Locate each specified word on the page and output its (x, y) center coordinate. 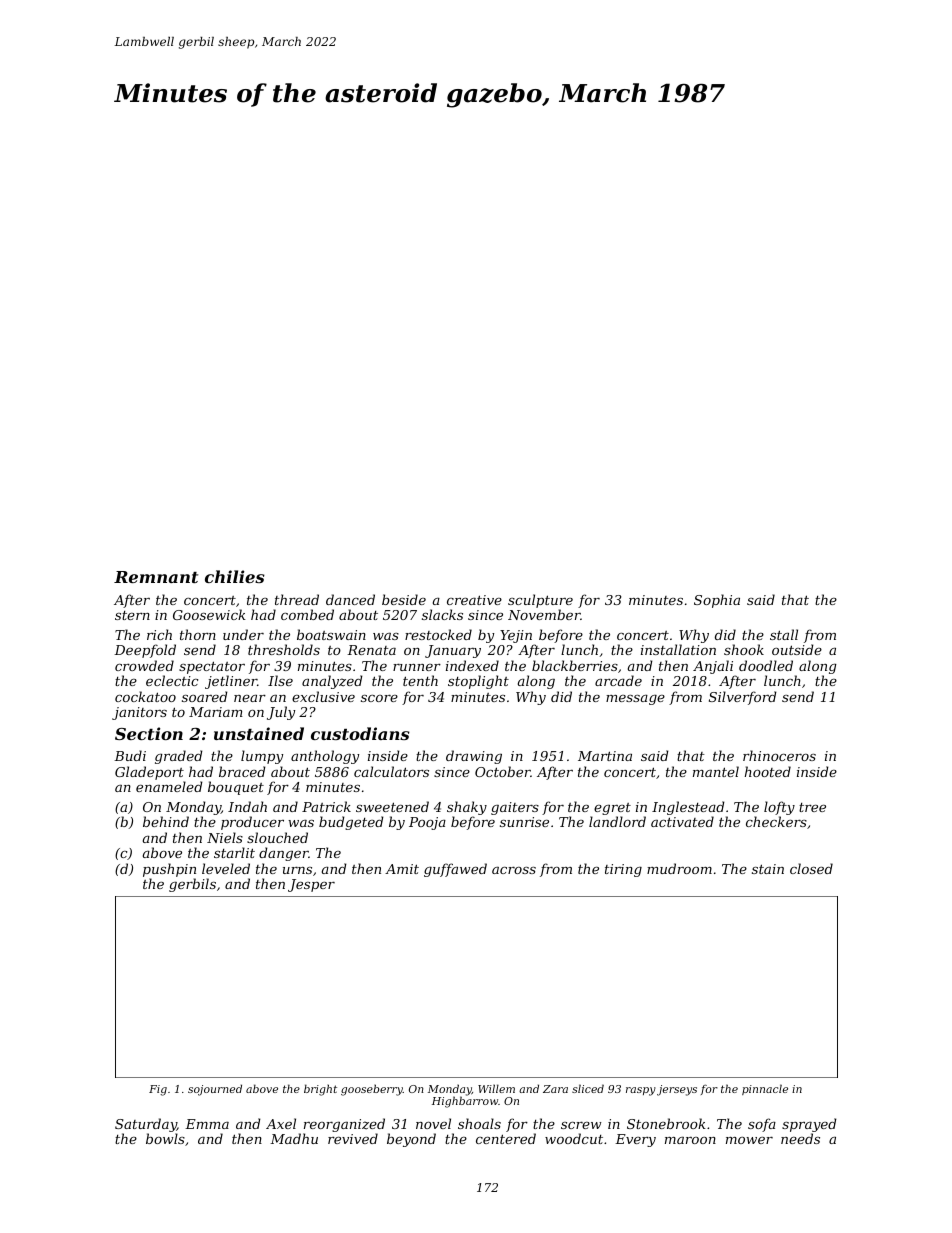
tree (812, 807)
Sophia (717, 601)
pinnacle (765, 1089)
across (514, 870)
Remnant (156, 577)
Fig (158, 1090)
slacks (442, 614)
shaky (467, 809)
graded (179, 757)
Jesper (311, 885)
